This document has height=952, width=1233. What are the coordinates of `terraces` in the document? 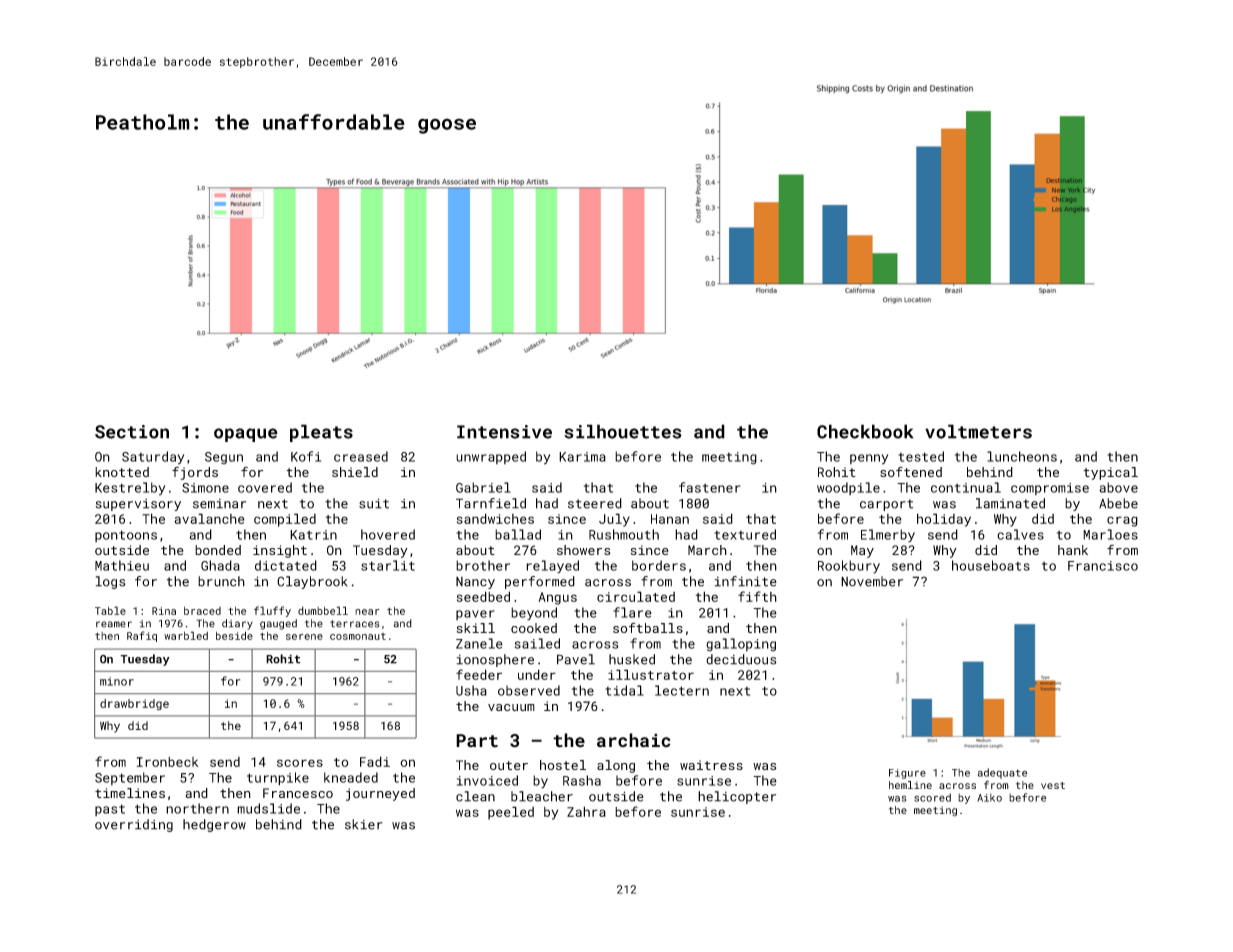 It's located at (355, 624).
